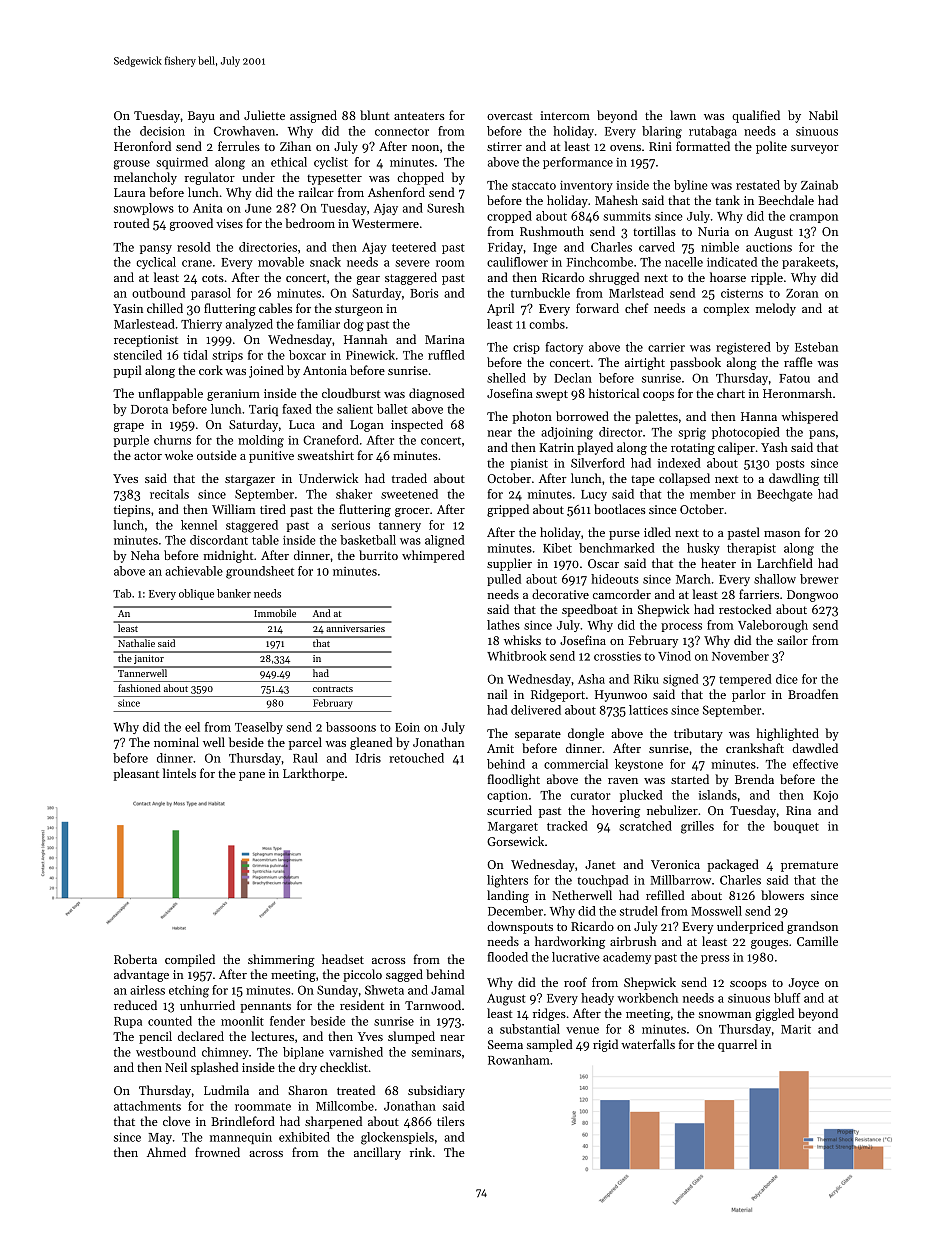  I want to click on Heronford, so click(142, 146).
